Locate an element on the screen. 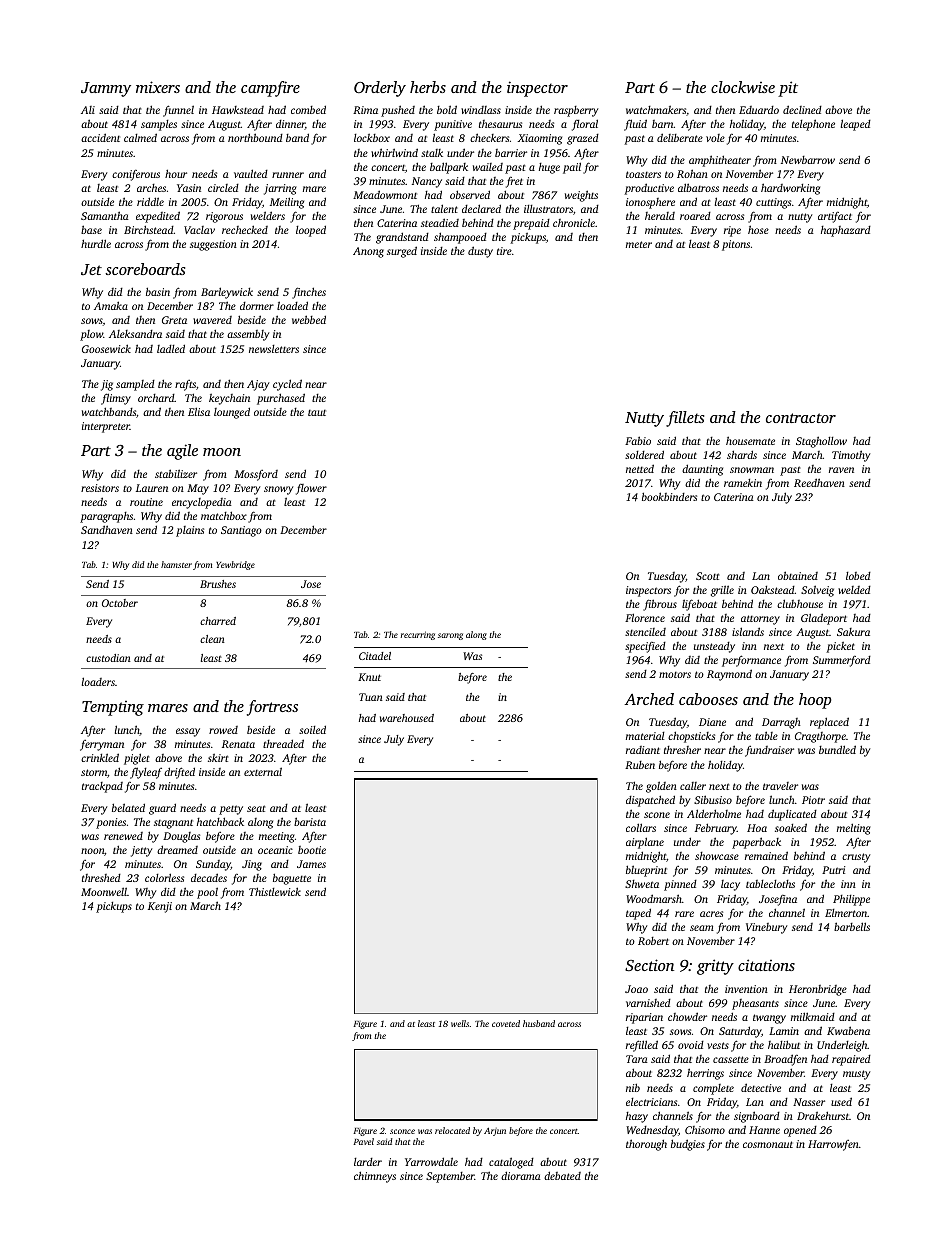 This screenshot has width=952, height=1233. raspberry is located at coordinates (576, 111).
